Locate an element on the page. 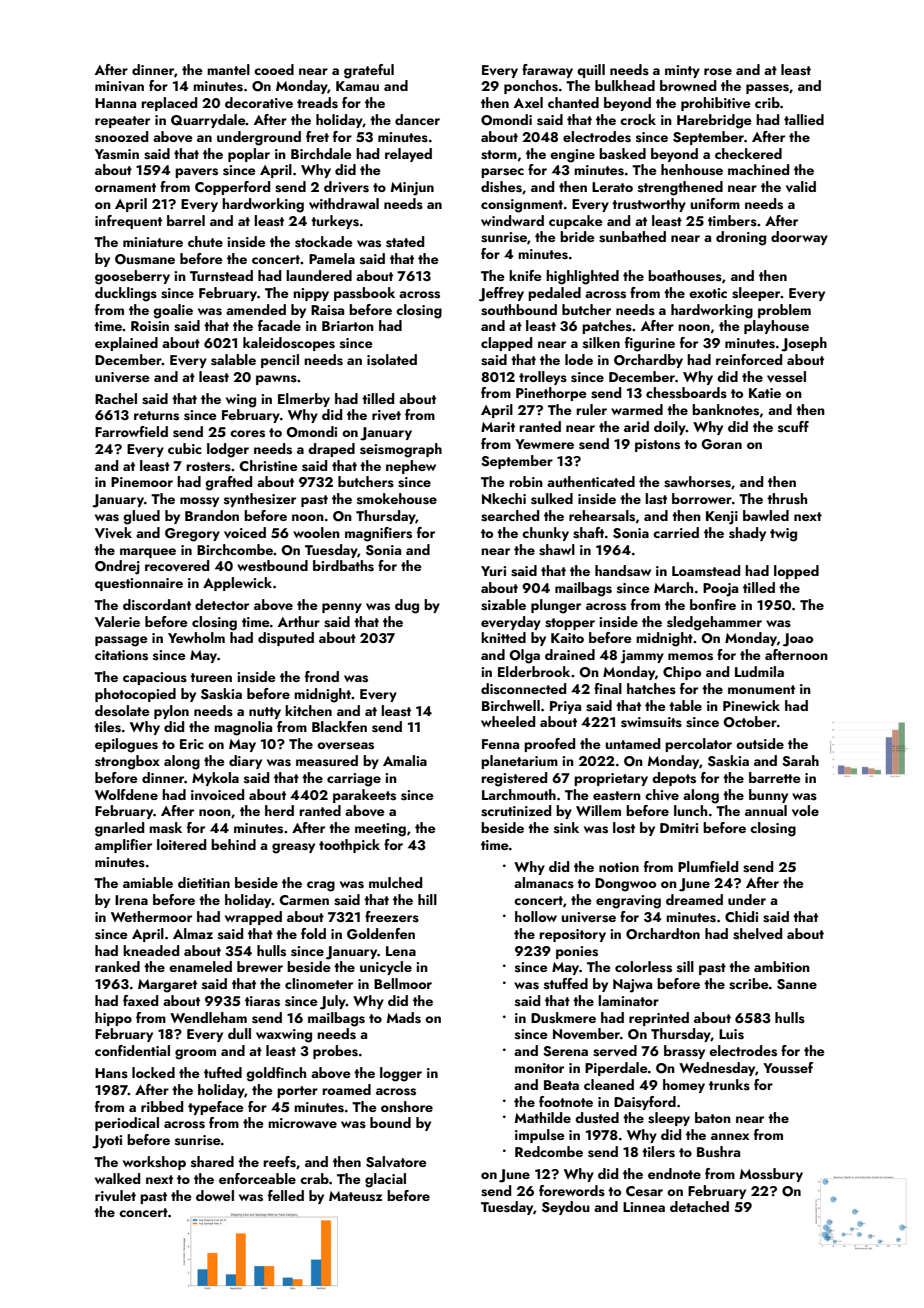 The width and height of the image is (924, 1308). sill is located at coordinates (685, 967).
